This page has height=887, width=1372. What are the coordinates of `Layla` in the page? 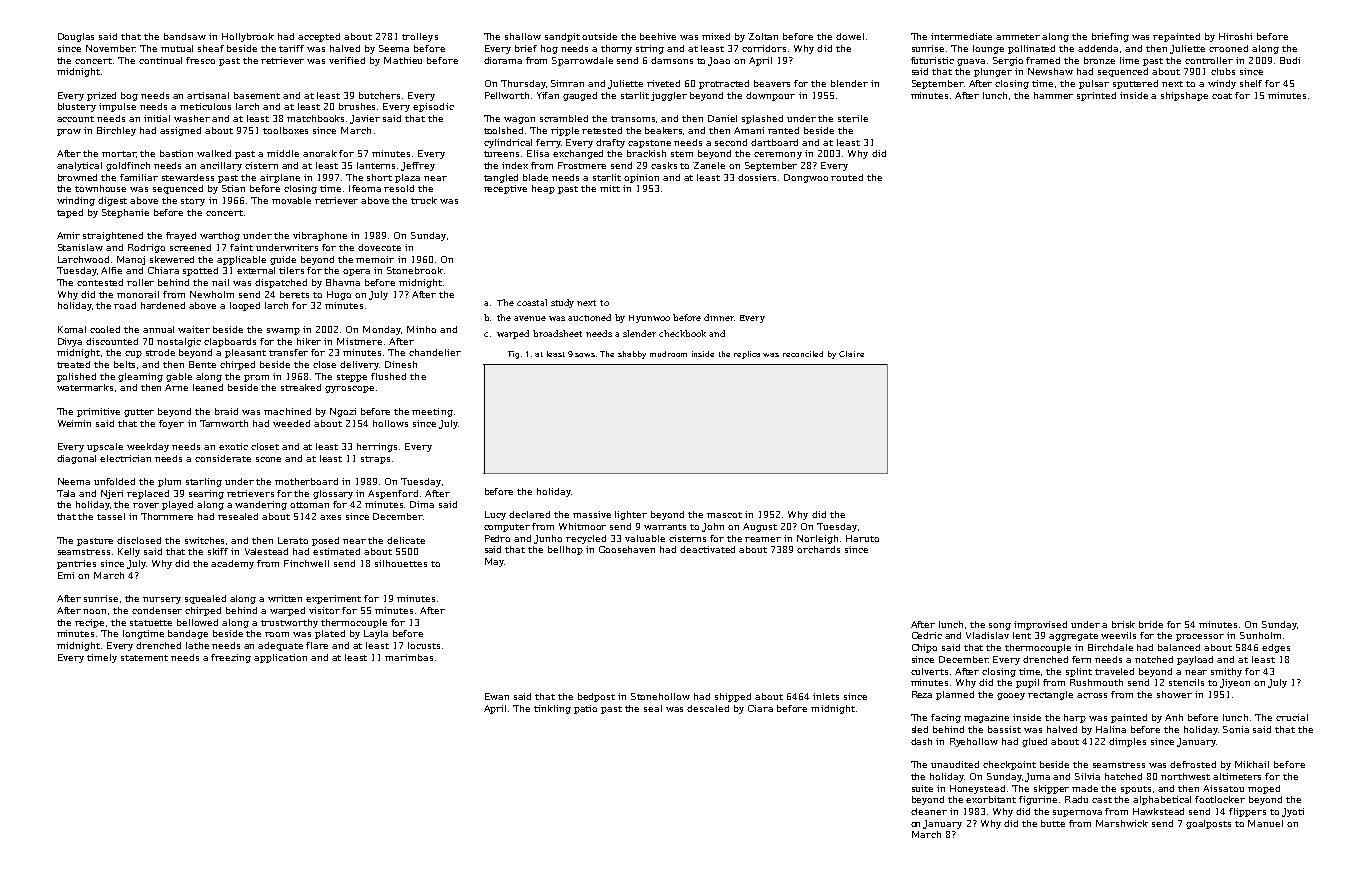 It's located at (376, 634).
